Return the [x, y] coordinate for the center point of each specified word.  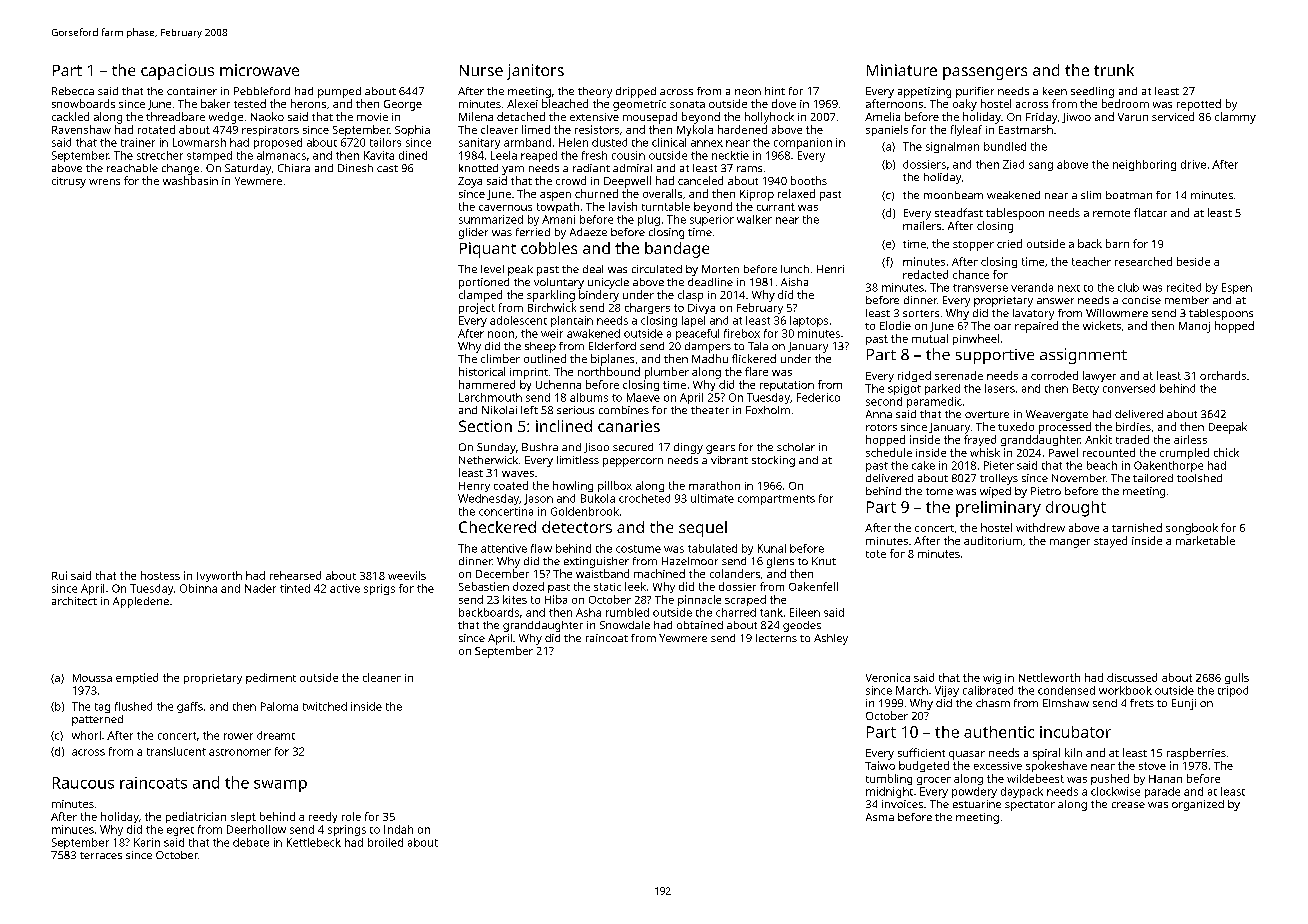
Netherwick [488, 460]
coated [511, 485]
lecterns [776, 638]
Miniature [902, 70]
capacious [177, 72]
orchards [1223, 375]
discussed [1132, 677]
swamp [280, 786]
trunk [1114, 70]
